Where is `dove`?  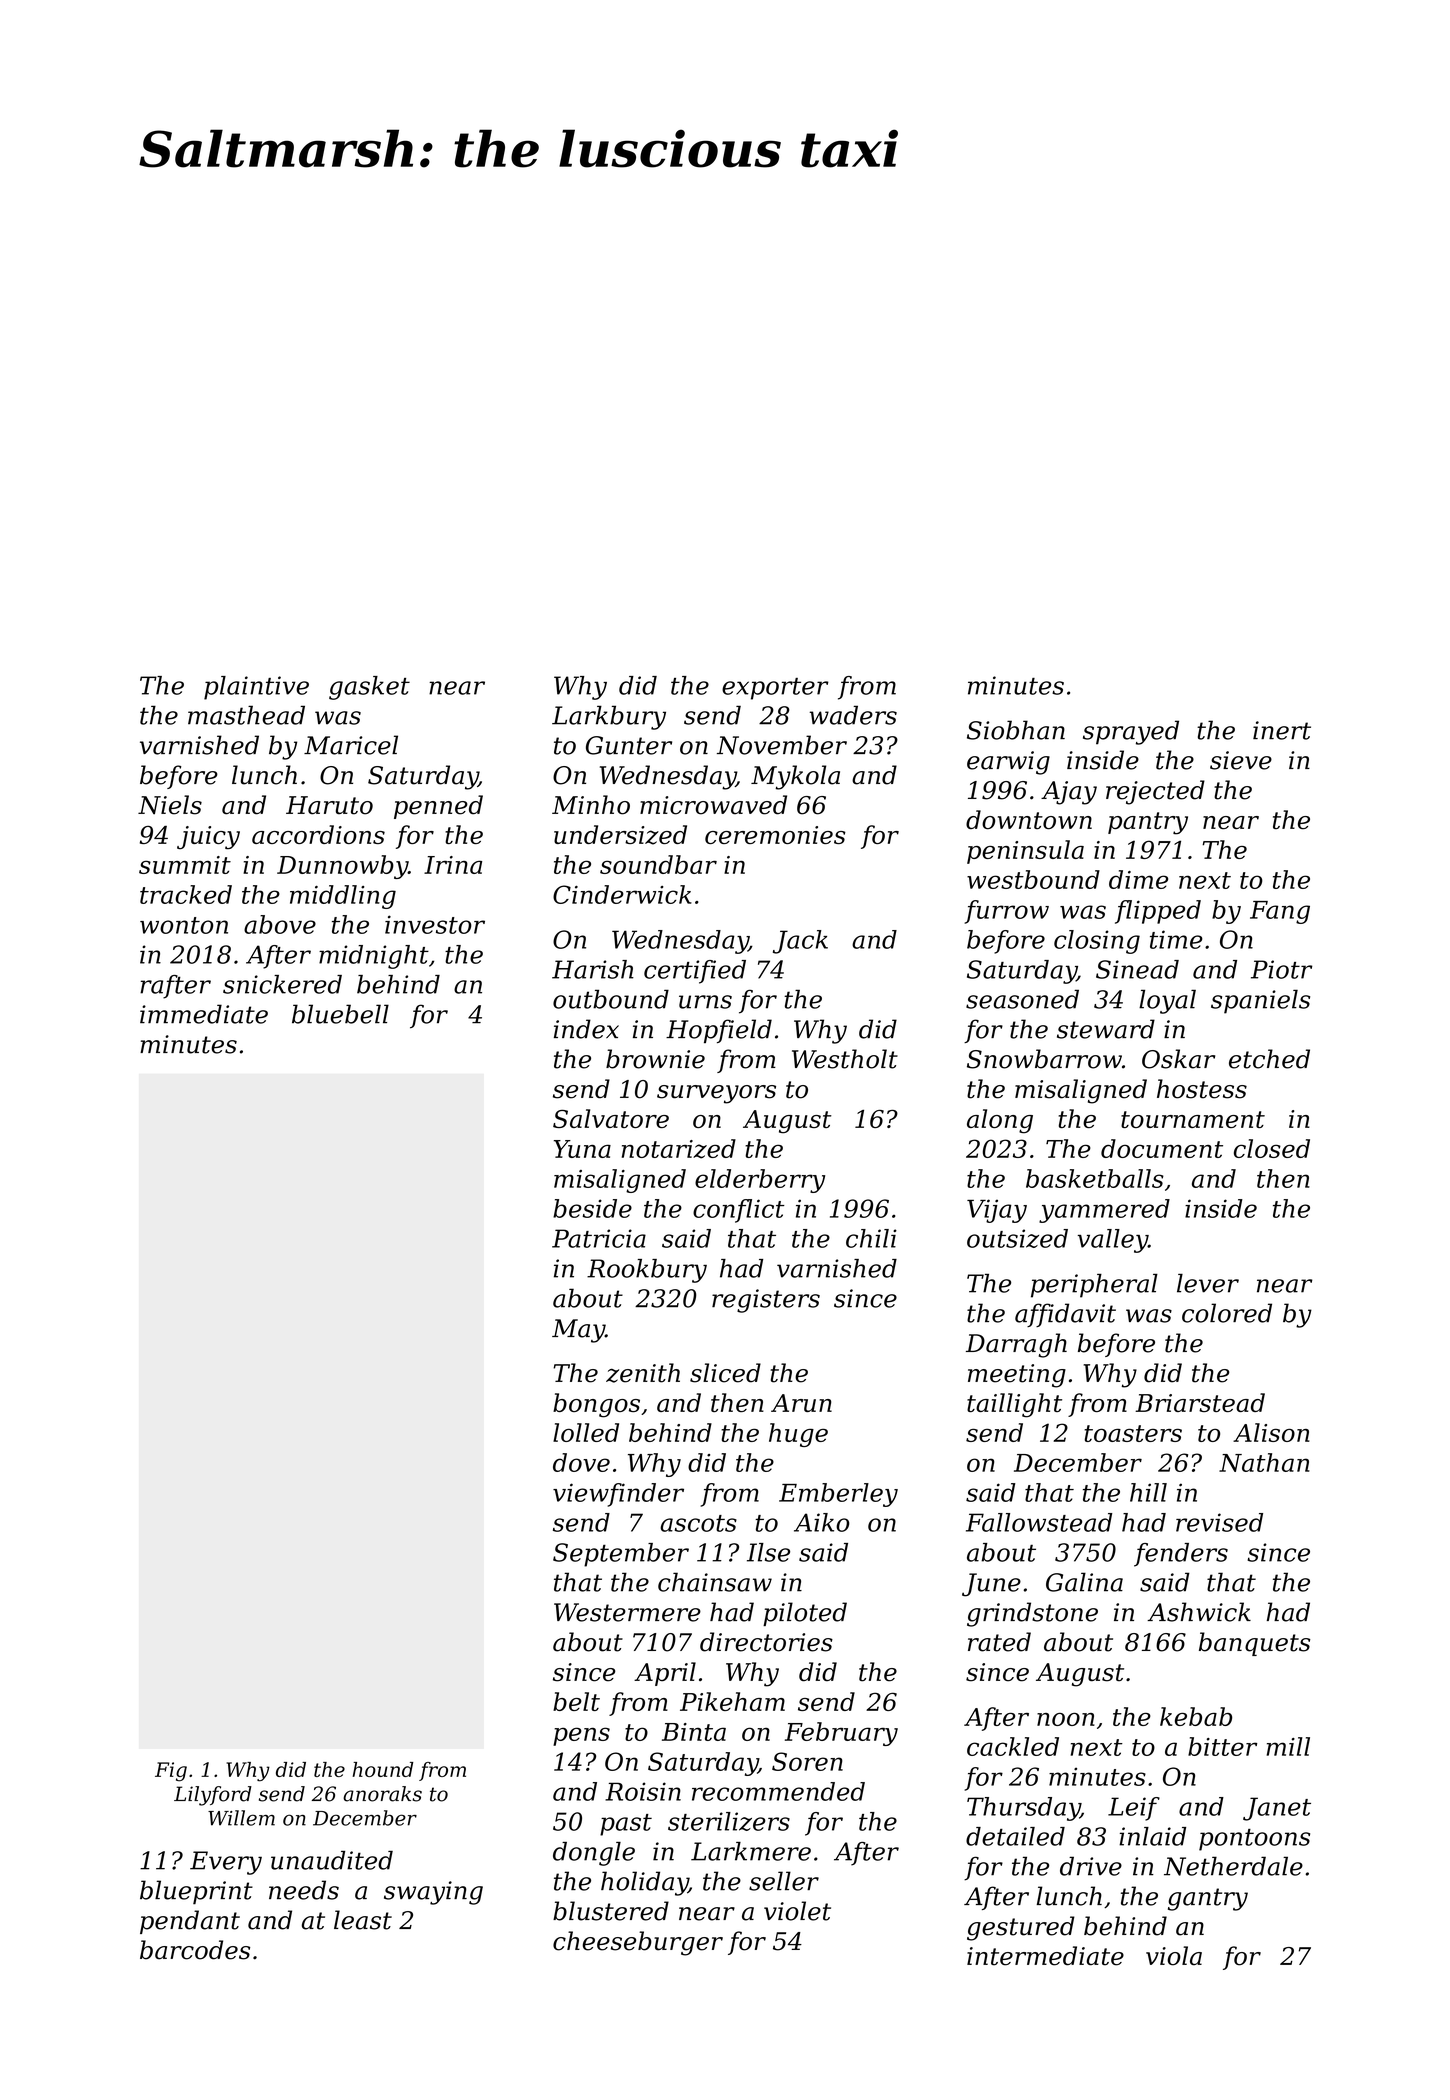
dove is located at coordinates (581, 1462).
